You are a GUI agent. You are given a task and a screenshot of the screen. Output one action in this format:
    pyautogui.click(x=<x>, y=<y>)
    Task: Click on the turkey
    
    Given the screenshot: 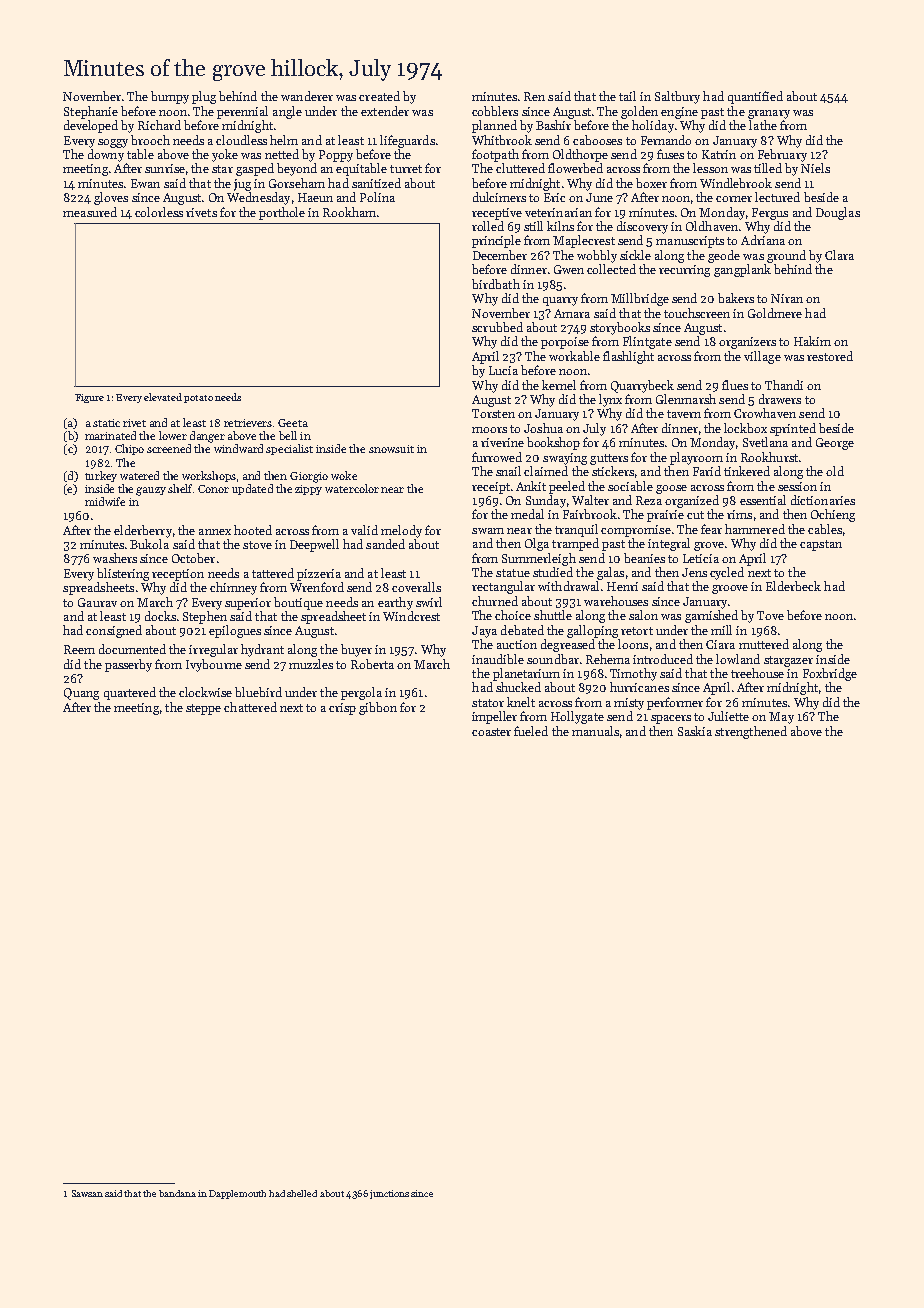 What is the action you would take?
    pyautogui.click(x=101, y=476)
